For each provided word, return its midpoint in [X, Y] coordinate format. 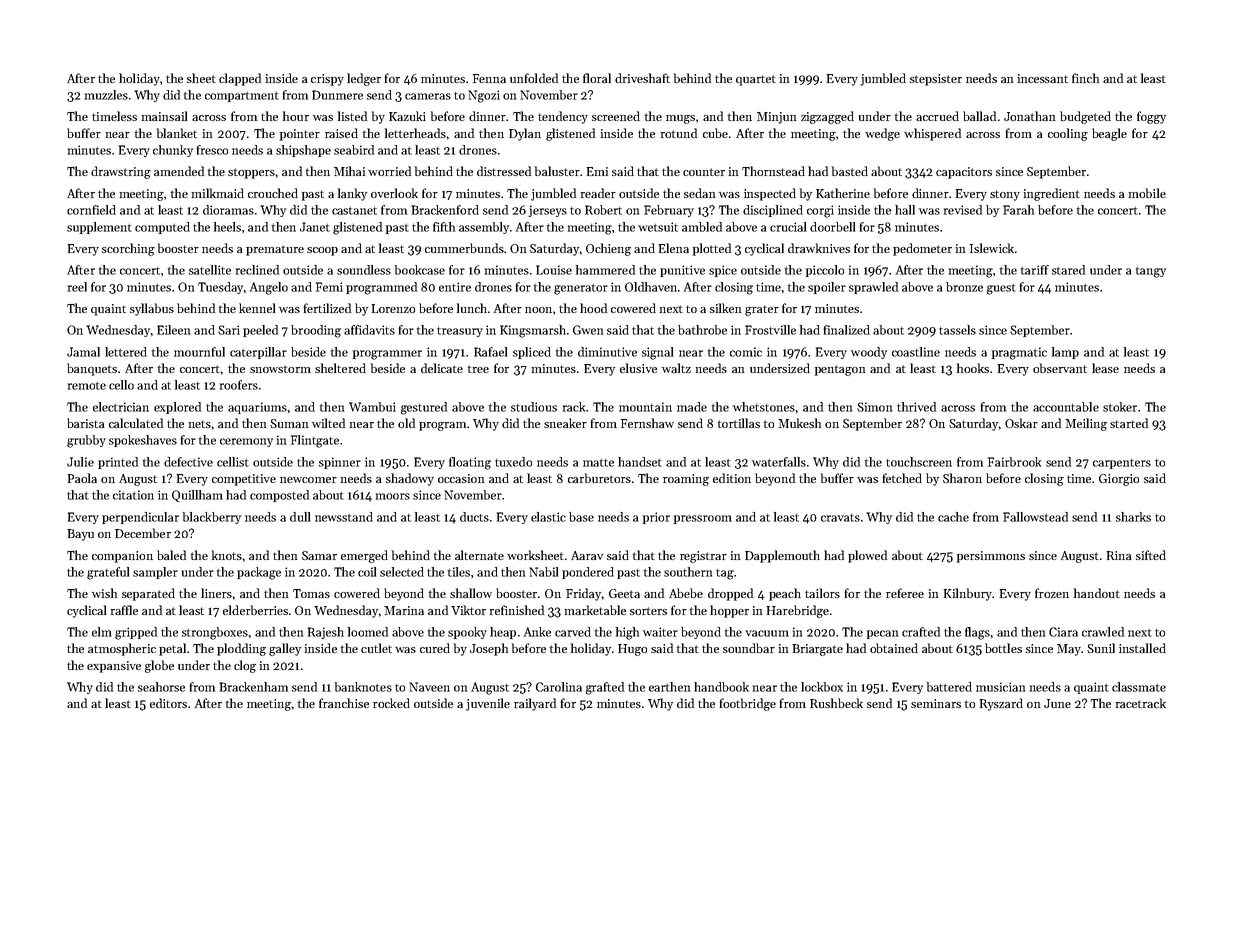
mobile [1147, 193]
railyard [535, 704]
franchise [344, 703]
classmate [1139, 687]
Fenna [489, 78]
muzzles [106, 95]
